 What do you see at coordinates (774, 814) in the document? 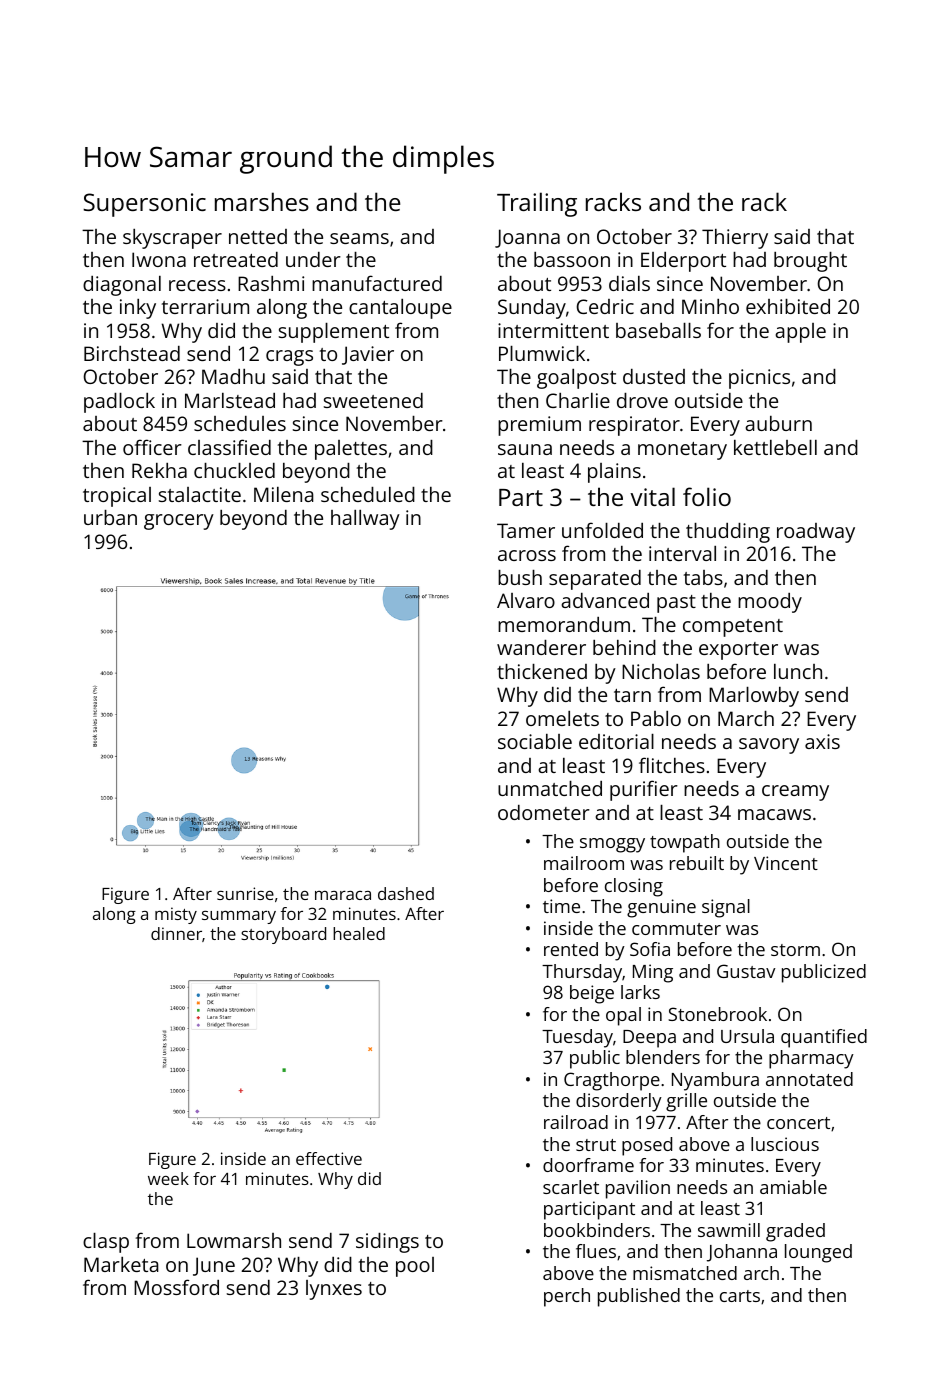
I see `macaws` at bounding box center [774, 814].
